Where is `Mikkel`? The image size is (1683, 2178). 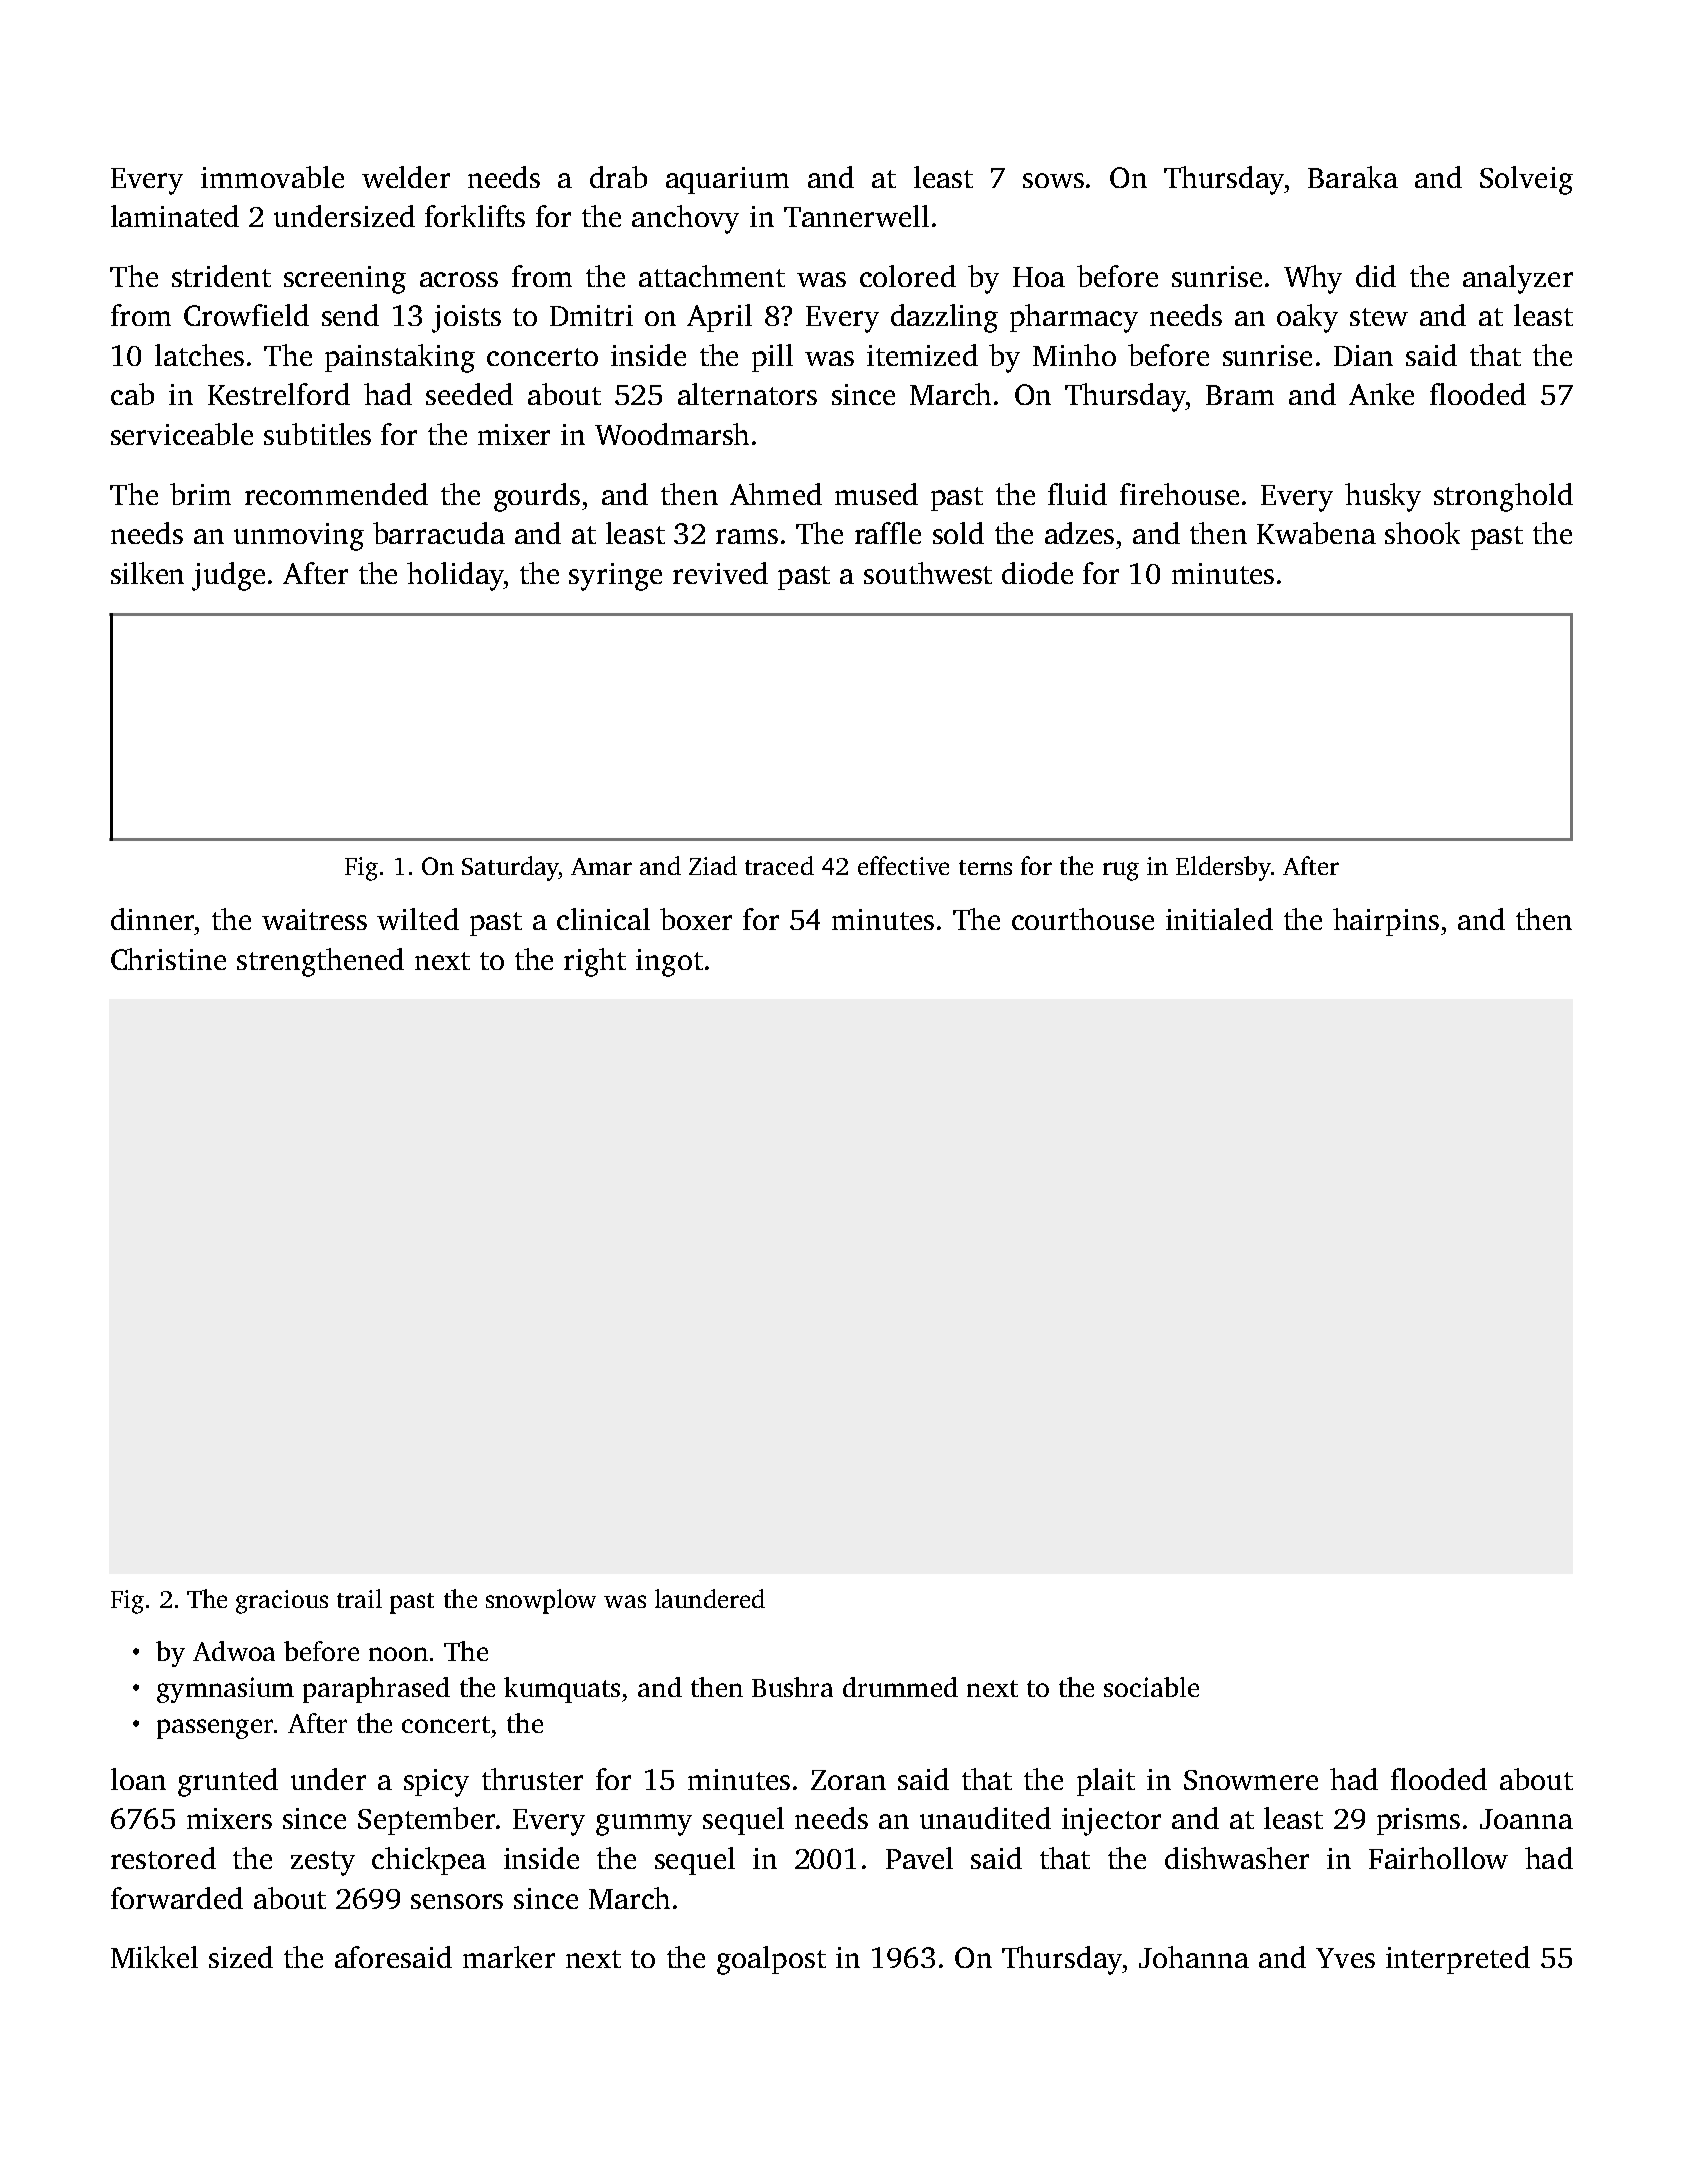 Mikkel is located at coordinates (154, 1957).
